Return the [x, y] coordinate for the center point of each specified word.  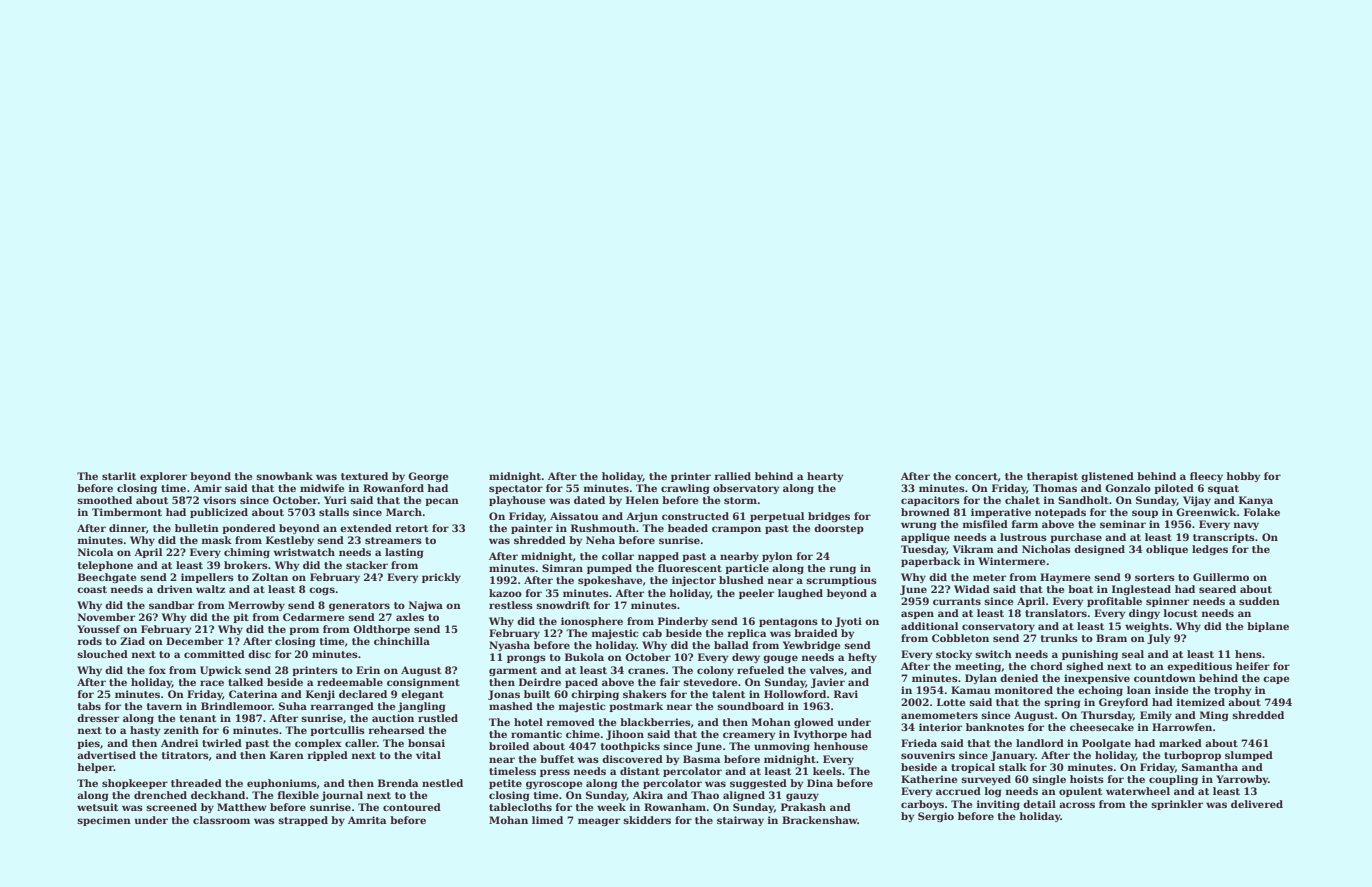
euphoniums [282, 784]
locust [1181, 613]
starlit [119, 476]
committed [214, 654]
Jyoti [848, 622]
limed [547, 820]
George [428, 477]
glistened [1107, 477]
